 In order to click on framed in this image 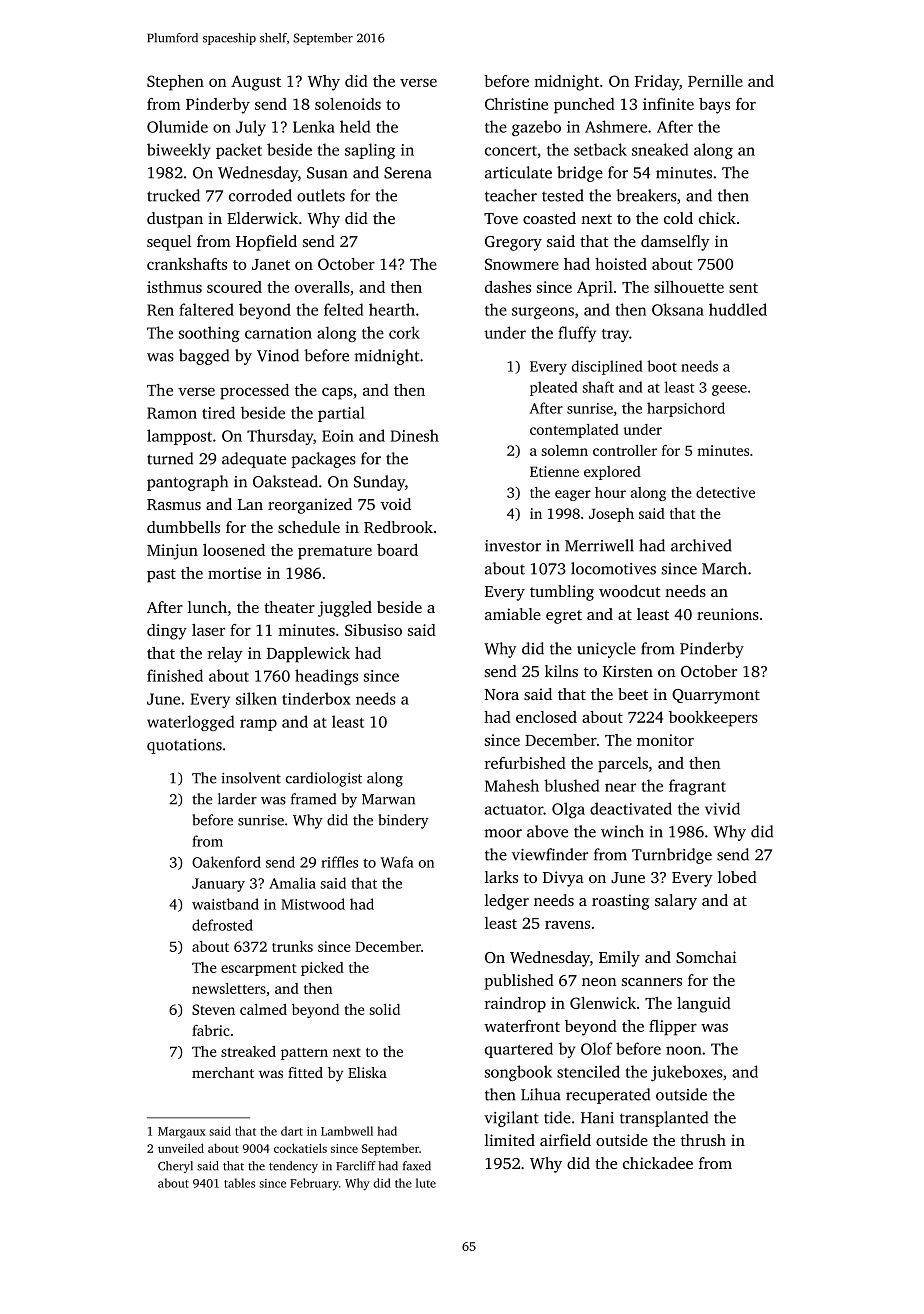, I will do `click(313, 799)`.
